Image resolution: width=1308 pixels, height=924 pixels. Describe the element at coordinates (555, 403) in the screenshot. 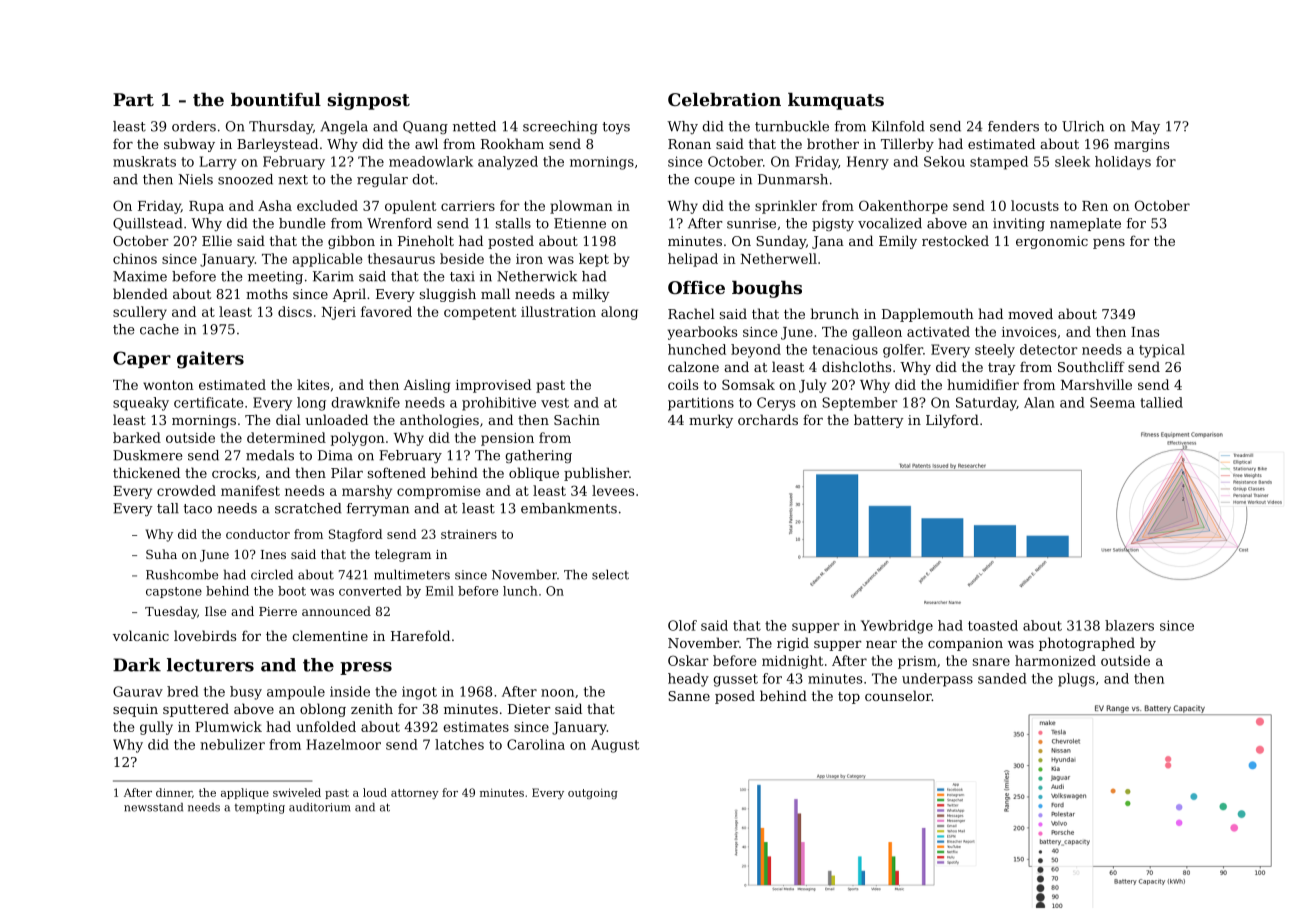

I see `vest` at that location.
